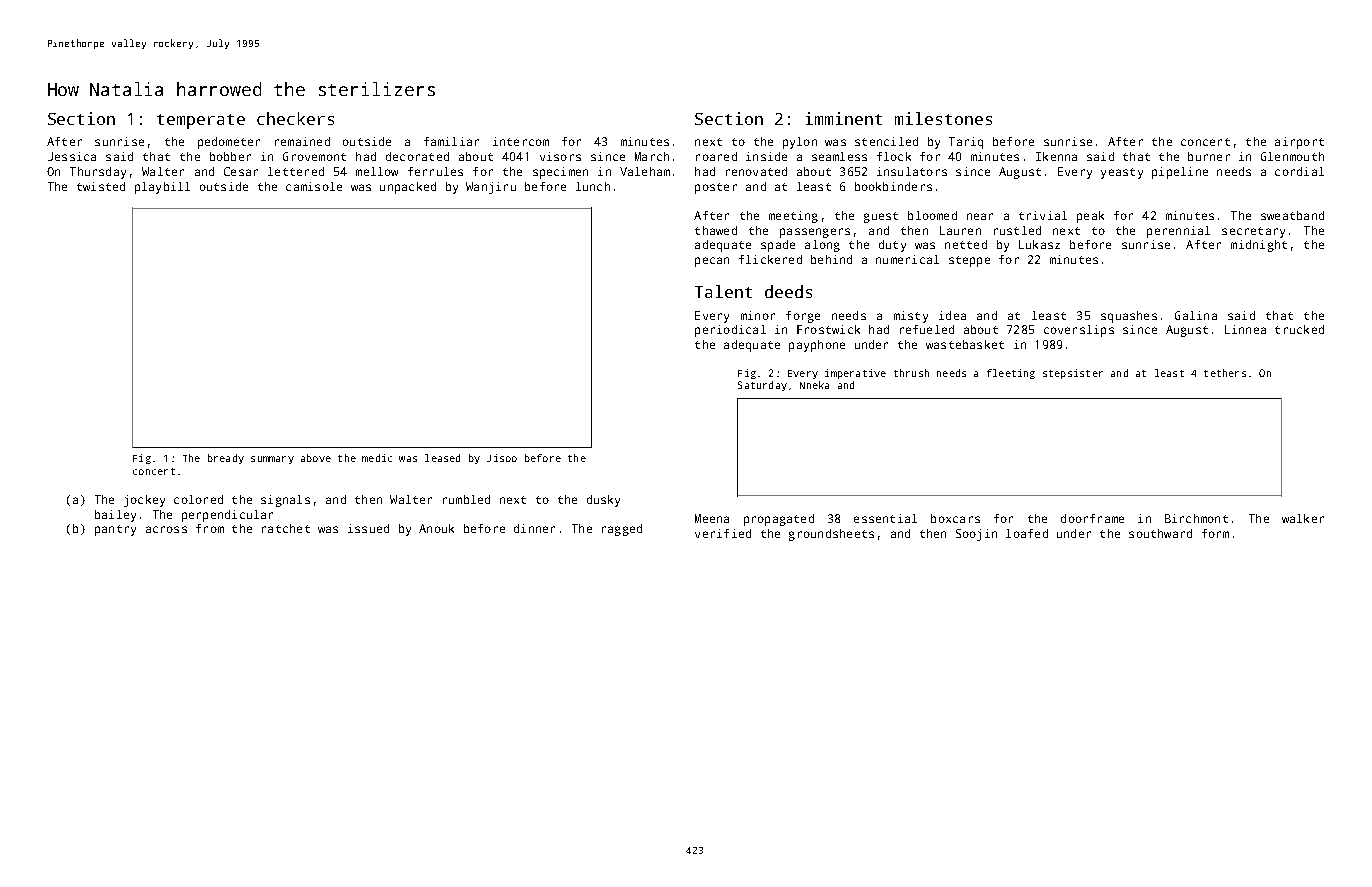  I want to click on bookbinders, so click(893, 186).
